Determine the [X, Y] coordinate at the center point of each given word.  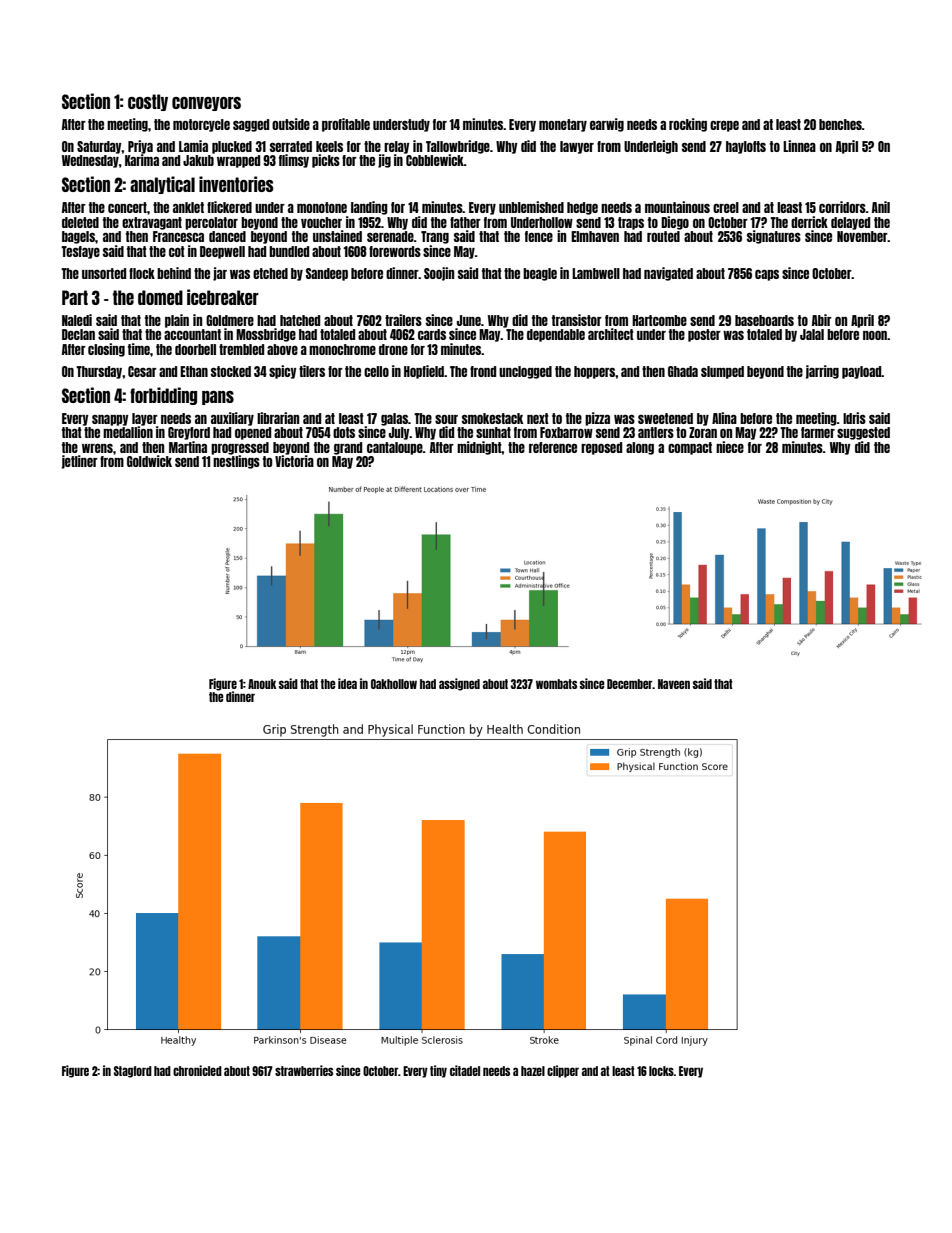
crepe [724, 126]
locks [661, 1071]
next [538, 418]
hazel [533, 1071]
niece [730, 447]
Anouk [262, 684]
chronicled [197, 1070]
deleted [80, 222]
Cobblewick [435, 160]
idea [347, 683]
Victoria [294, 461]
